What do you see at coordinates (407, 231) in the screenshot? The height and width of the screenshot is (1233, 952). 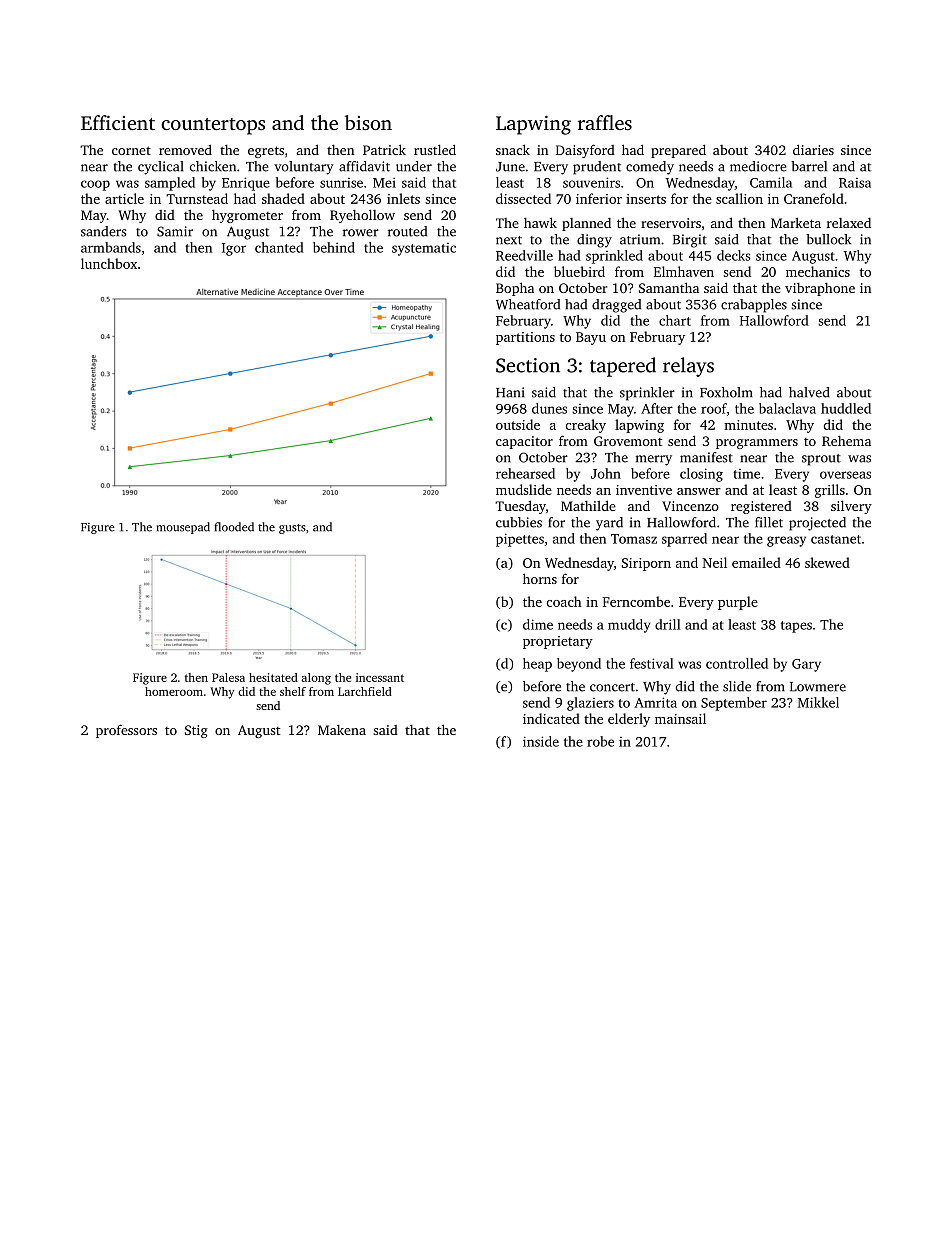 I see `routed` at bounding box center [407, 231].
